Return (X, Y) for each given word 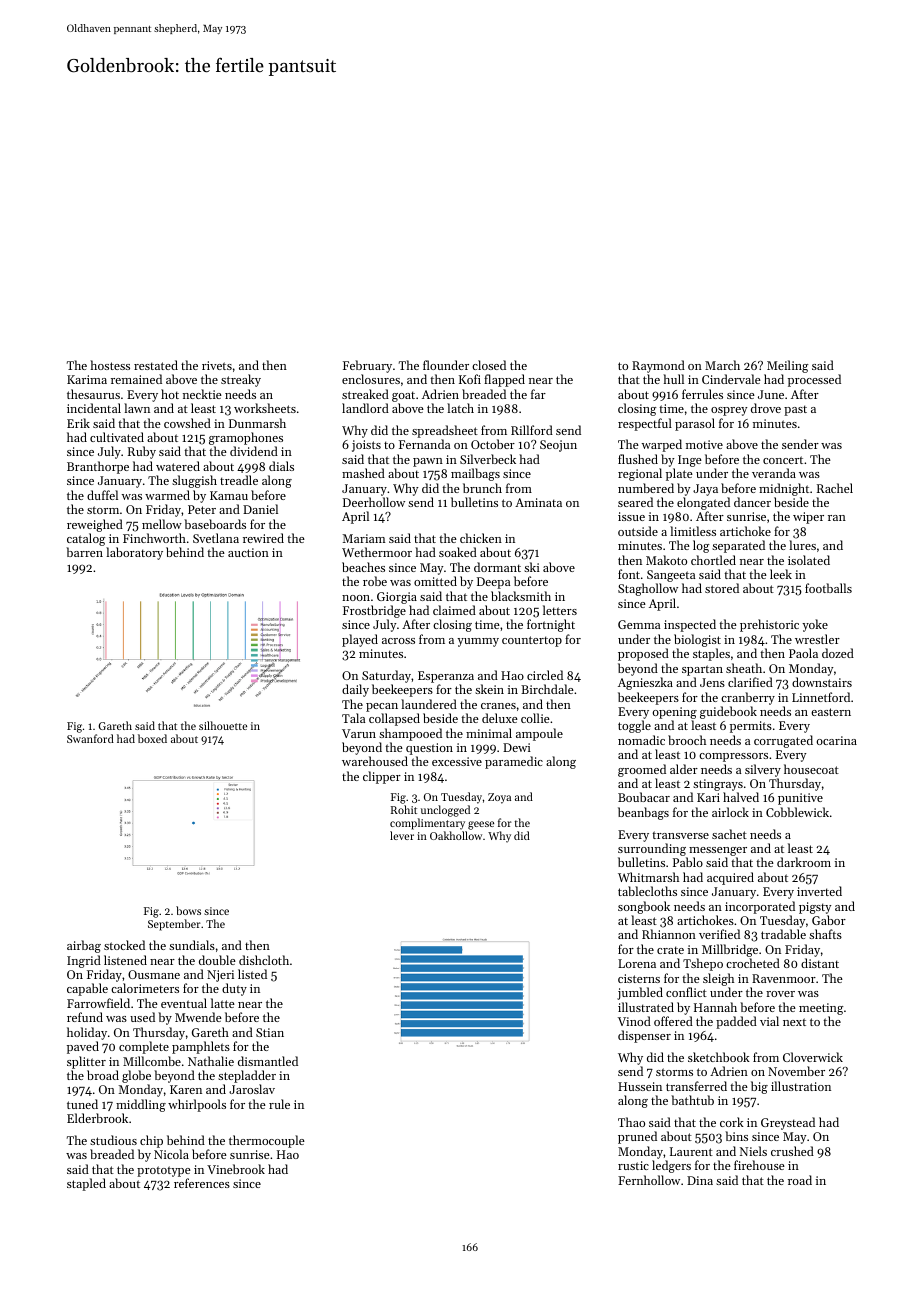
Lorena (637, 963)
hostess (110, 365)
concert (783, 460)
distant (820, 963)
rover (780, 994)
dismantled (268, 1061)
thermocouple (267, 1141)
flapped (504, 380)
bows (188, 910)
